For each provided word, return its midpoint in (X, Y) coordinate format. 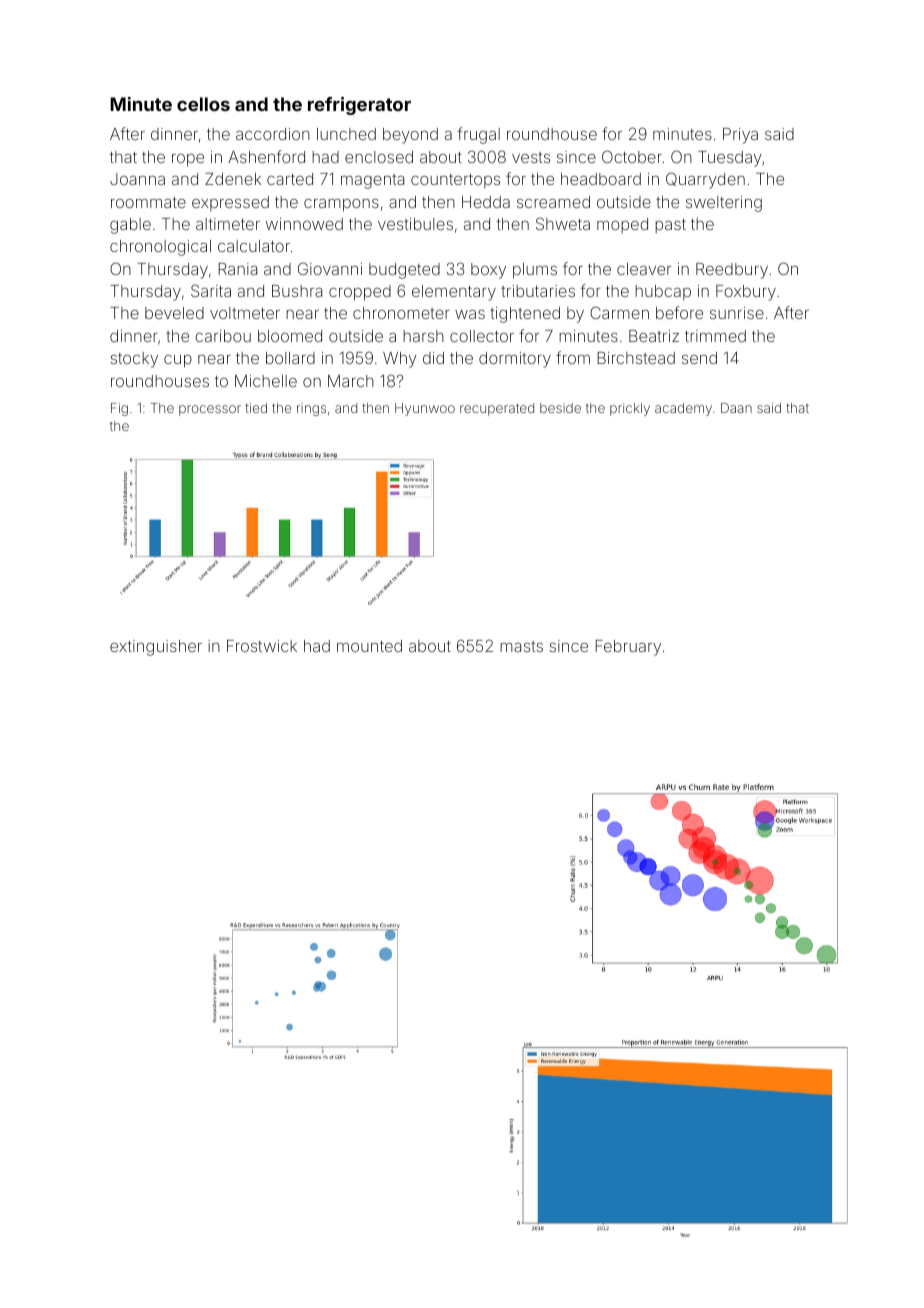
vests (531, 157)
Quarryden (705, 180)
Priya (740, 136)
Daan (736, 408)
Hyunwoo (425, 409)
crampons (341, 205)
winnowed (304, 224)
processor (210, 410)
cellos (203, 104)
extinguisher (156, 648)
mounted (369, 646)
